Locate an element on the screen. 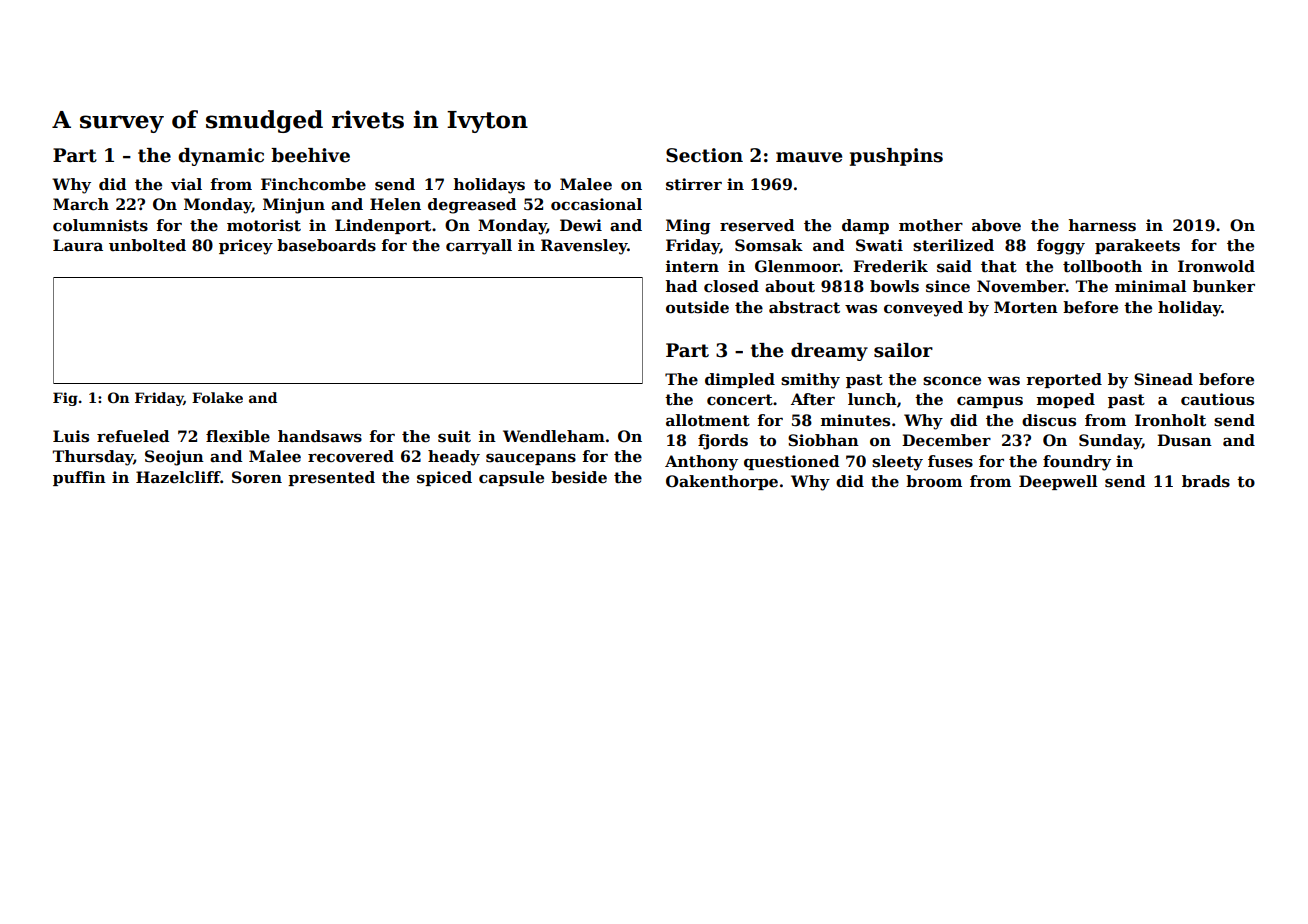  dimpled is located at coordinates (740, 380).
